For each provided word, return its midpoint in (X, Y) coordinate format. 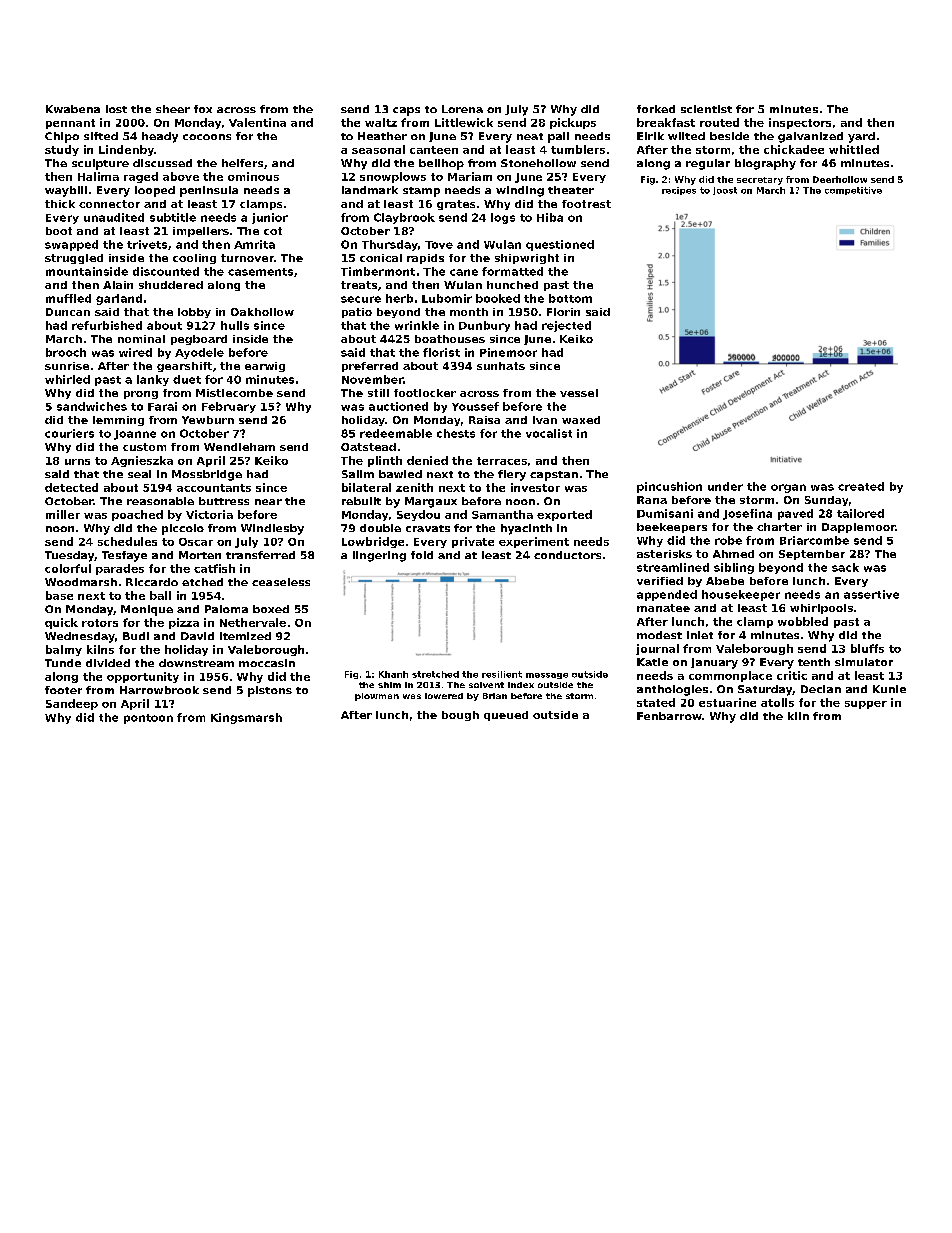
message (547, 676)
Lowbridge (373, 542)
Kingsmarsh (246, 718)
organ (788, 488)
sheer (173, 109)
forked (656, 109)
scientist (706, 109)
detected (71, 487)
